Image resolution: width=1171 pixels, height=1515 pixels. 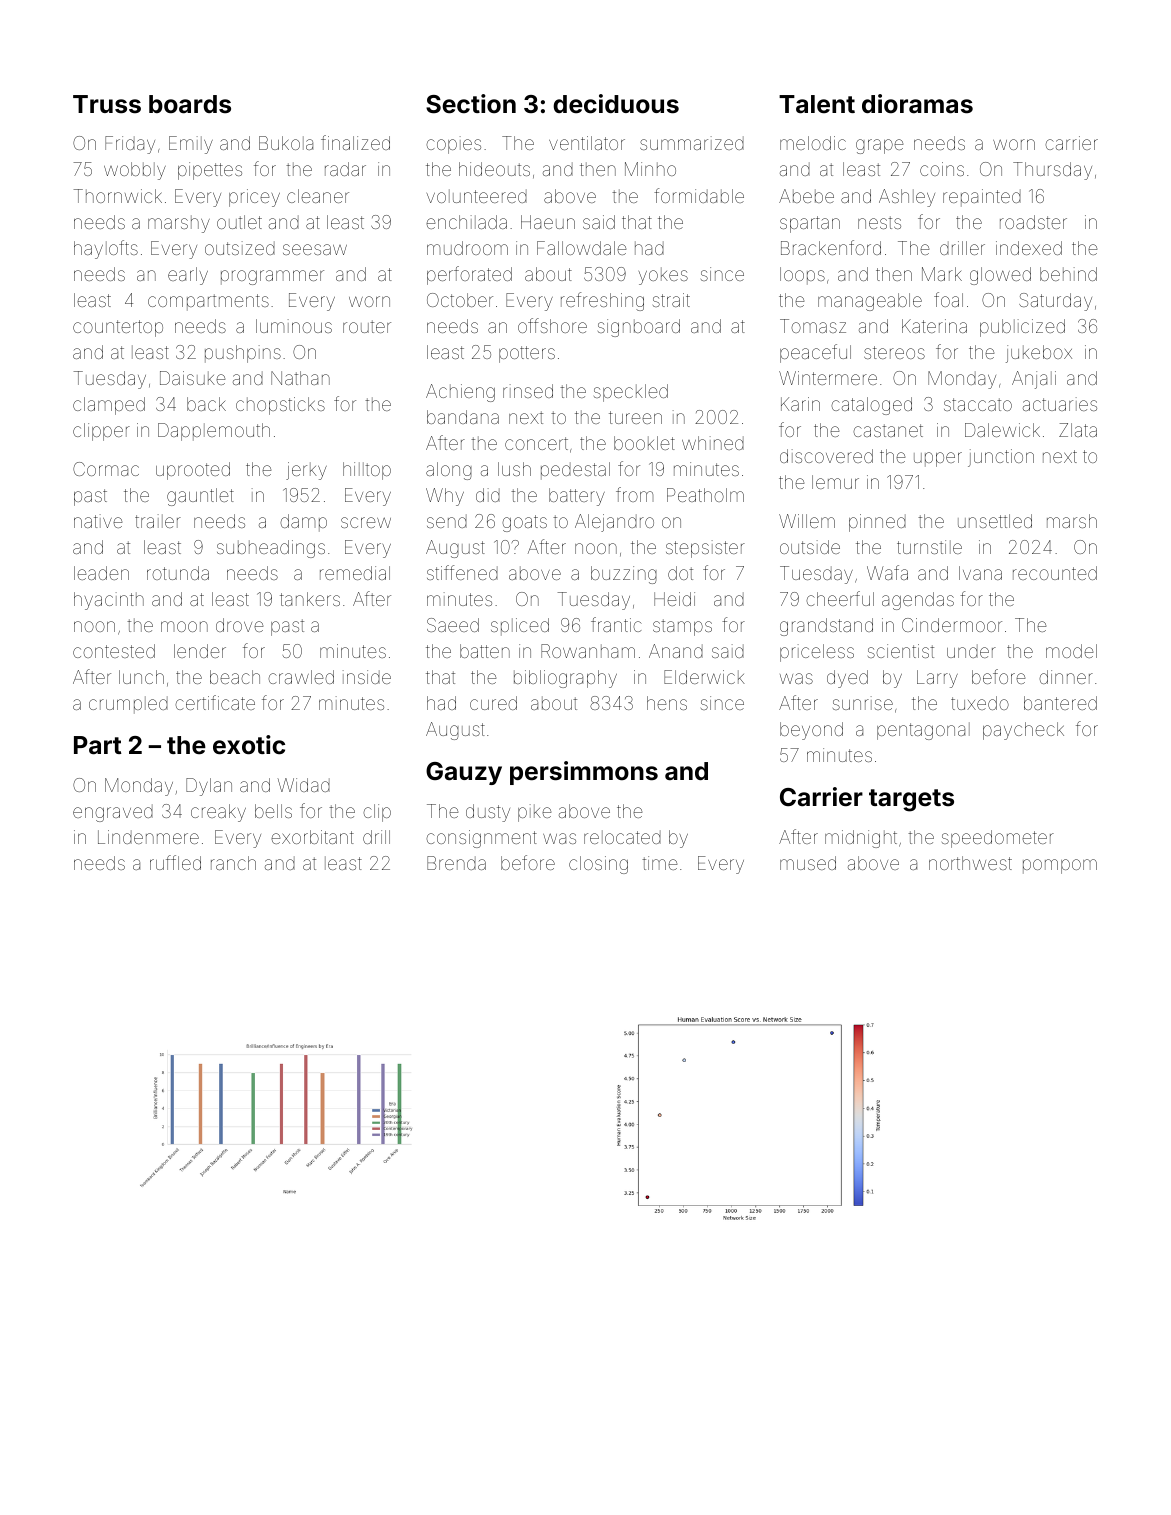 What do you see at coordinates (1022, 328) in the screenshot?
I see `publicized` at bounding box center [1022, 328].
